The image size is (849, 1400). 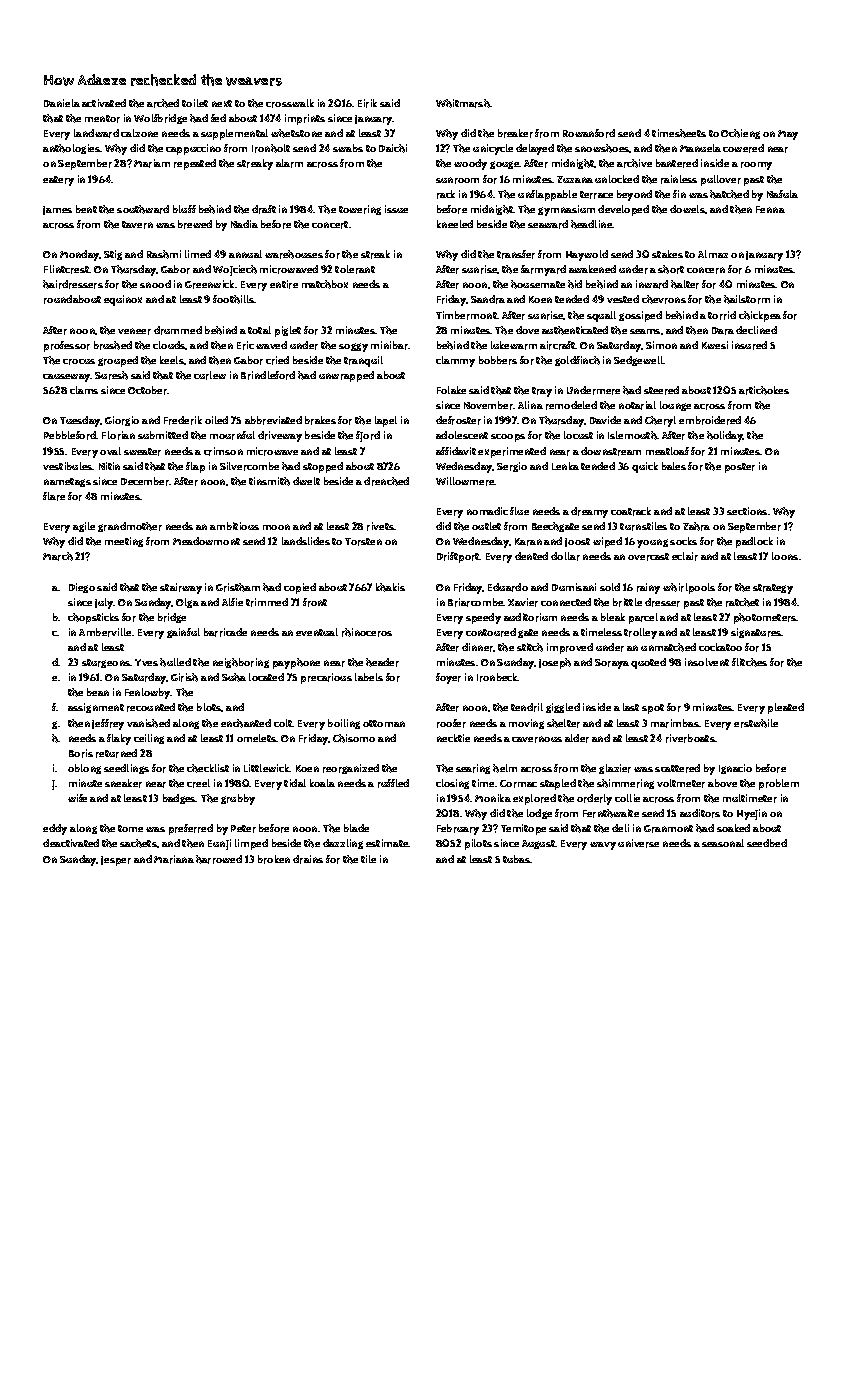 I want to click on next, so click(x=222, y=103).
